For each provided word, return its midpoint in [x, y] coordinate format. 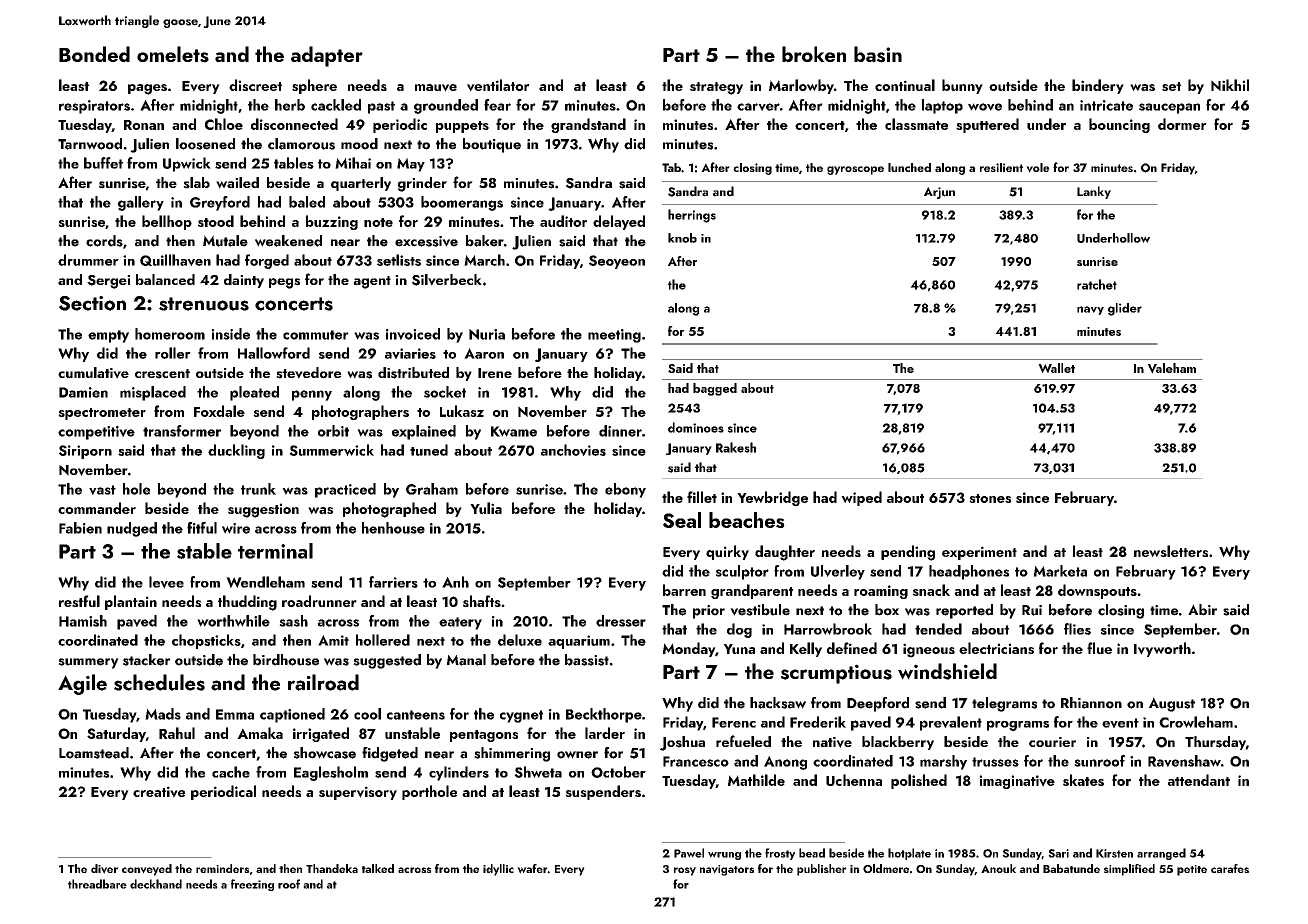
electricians [996, 648]
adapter [327, 56]
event [1120, 723]
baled [307, 202]
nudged [132, 529]
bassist [587, 660]
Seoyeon [617, 262]
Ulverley [838, 572]
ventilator [498, 85]
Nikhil [1230, 85]
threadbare [97, 884]
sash [293, 621]
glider [1125, 309]
